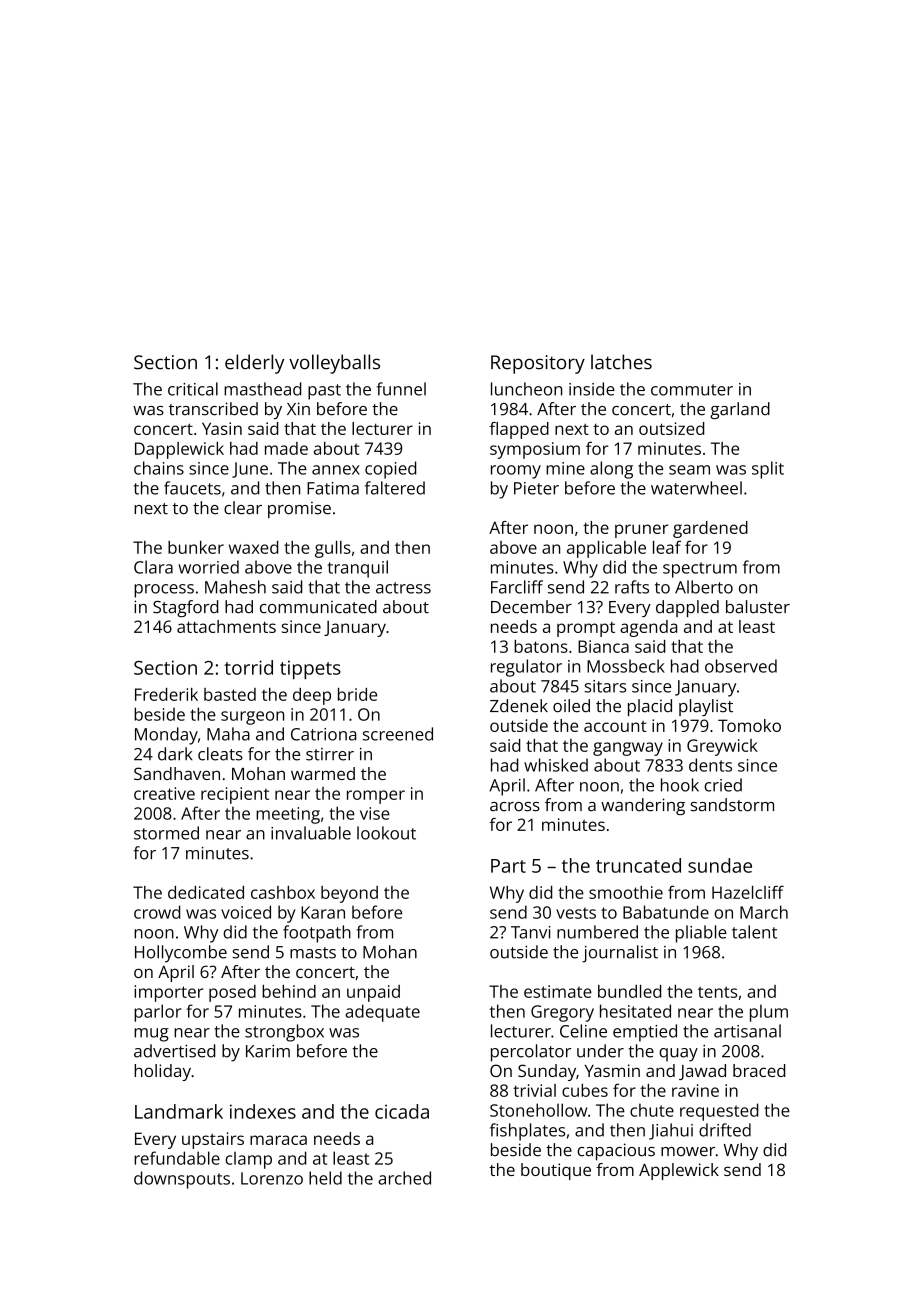  I want to click on importer, so click(168, 993).
